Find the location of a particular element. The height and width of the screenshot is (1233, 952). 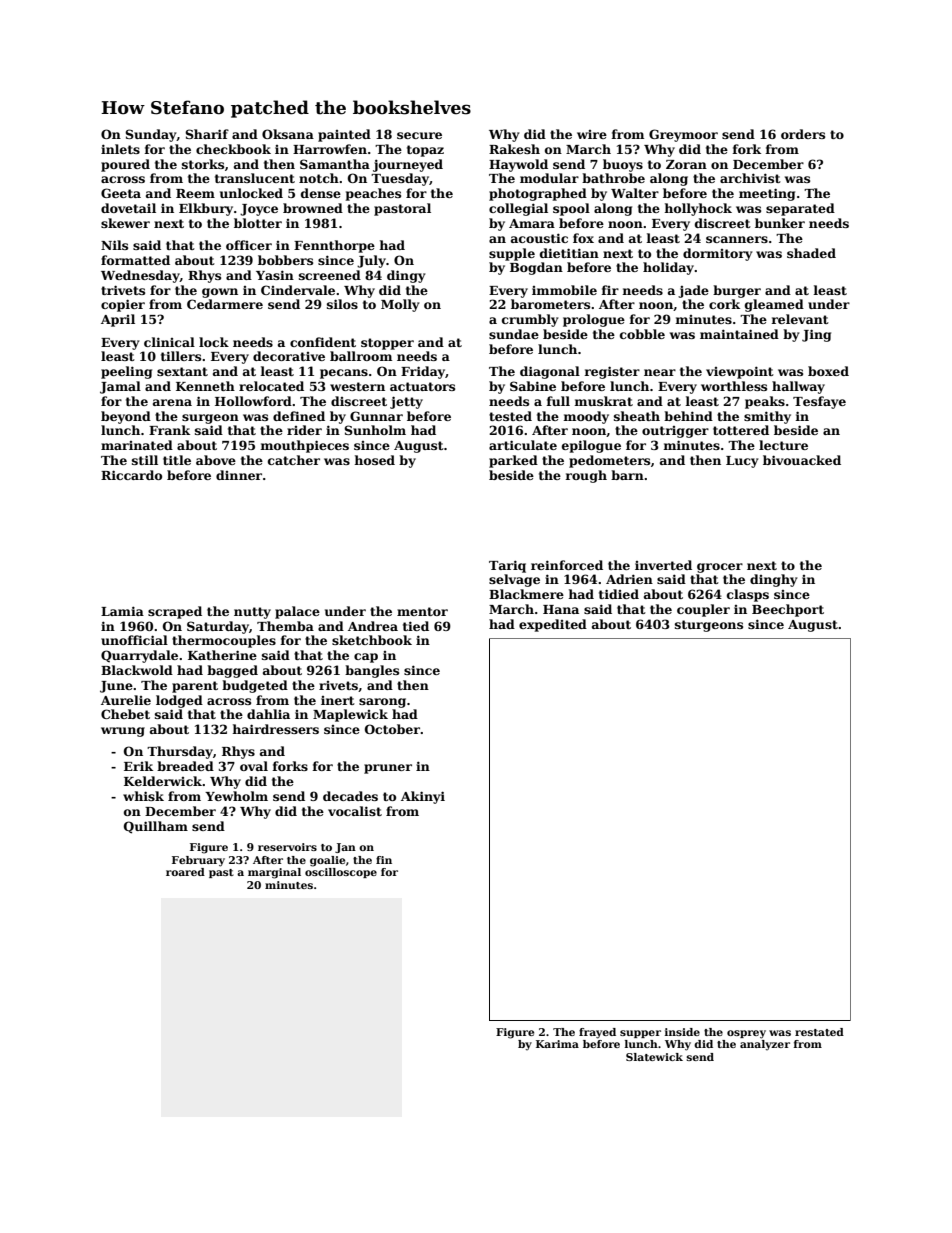

roared is located at coordinates (185, 872).
